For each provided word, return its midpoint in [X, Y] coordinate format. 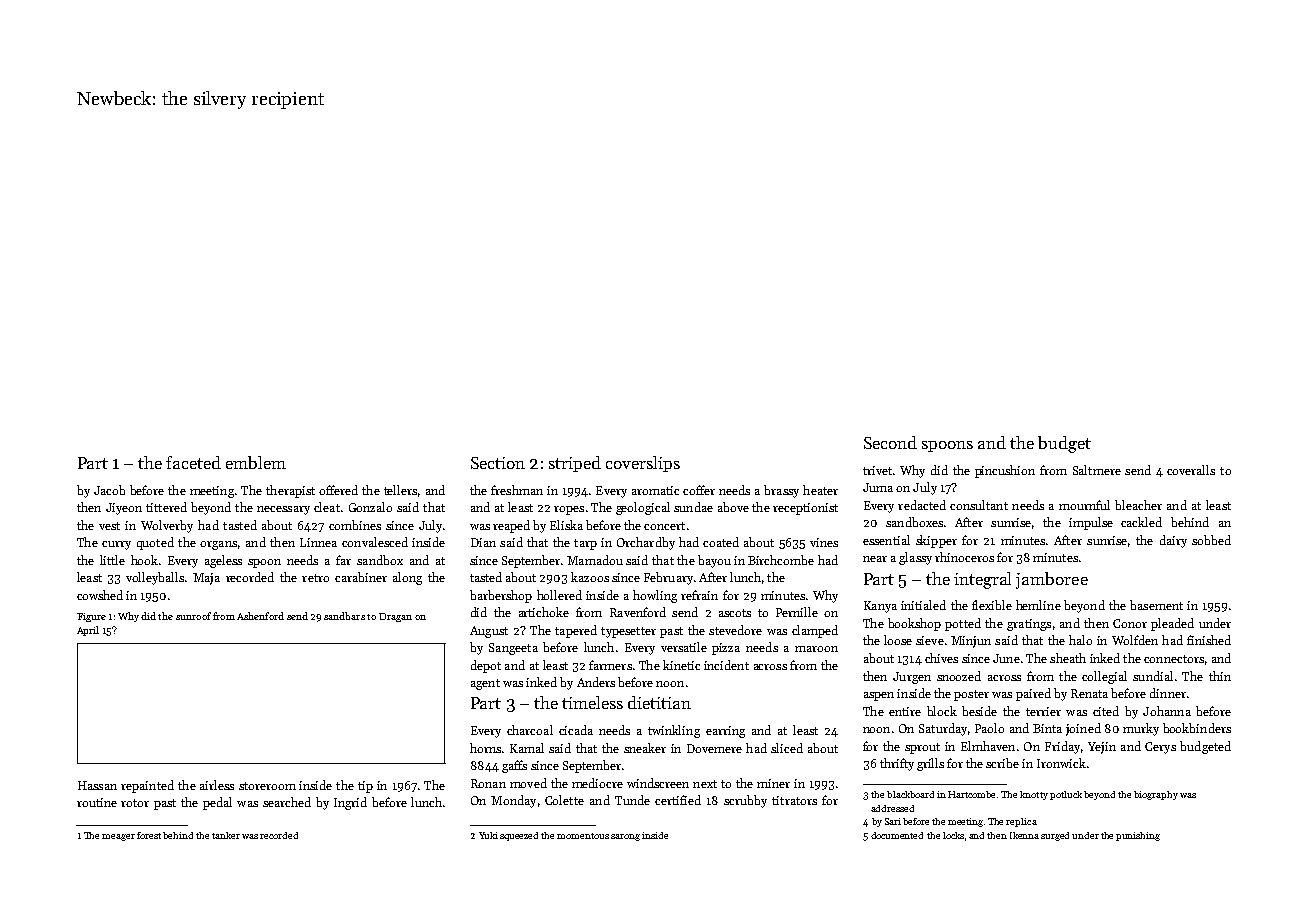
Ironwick [1061, 763]
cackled [1141, 522]
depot [486, 666]
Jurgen [912, 678]
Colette [564, 800]
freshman [517, 490]
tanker [226, 835]
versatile [684, 647]
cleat [327, 507]
